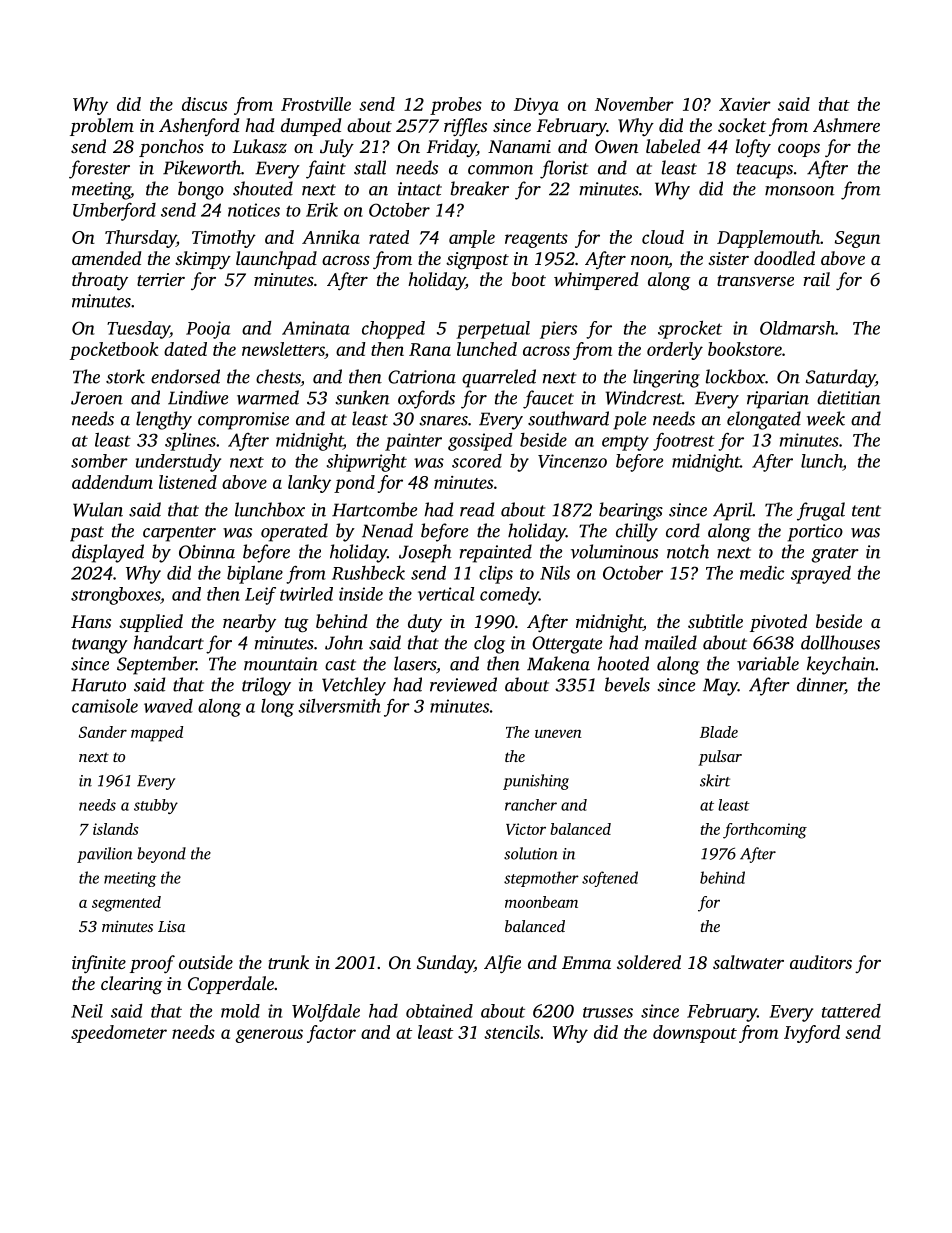 This page has height=1233, width=952. Describe the element at coordinates (745, 104) in the page. I see `Xavier` at that location.
